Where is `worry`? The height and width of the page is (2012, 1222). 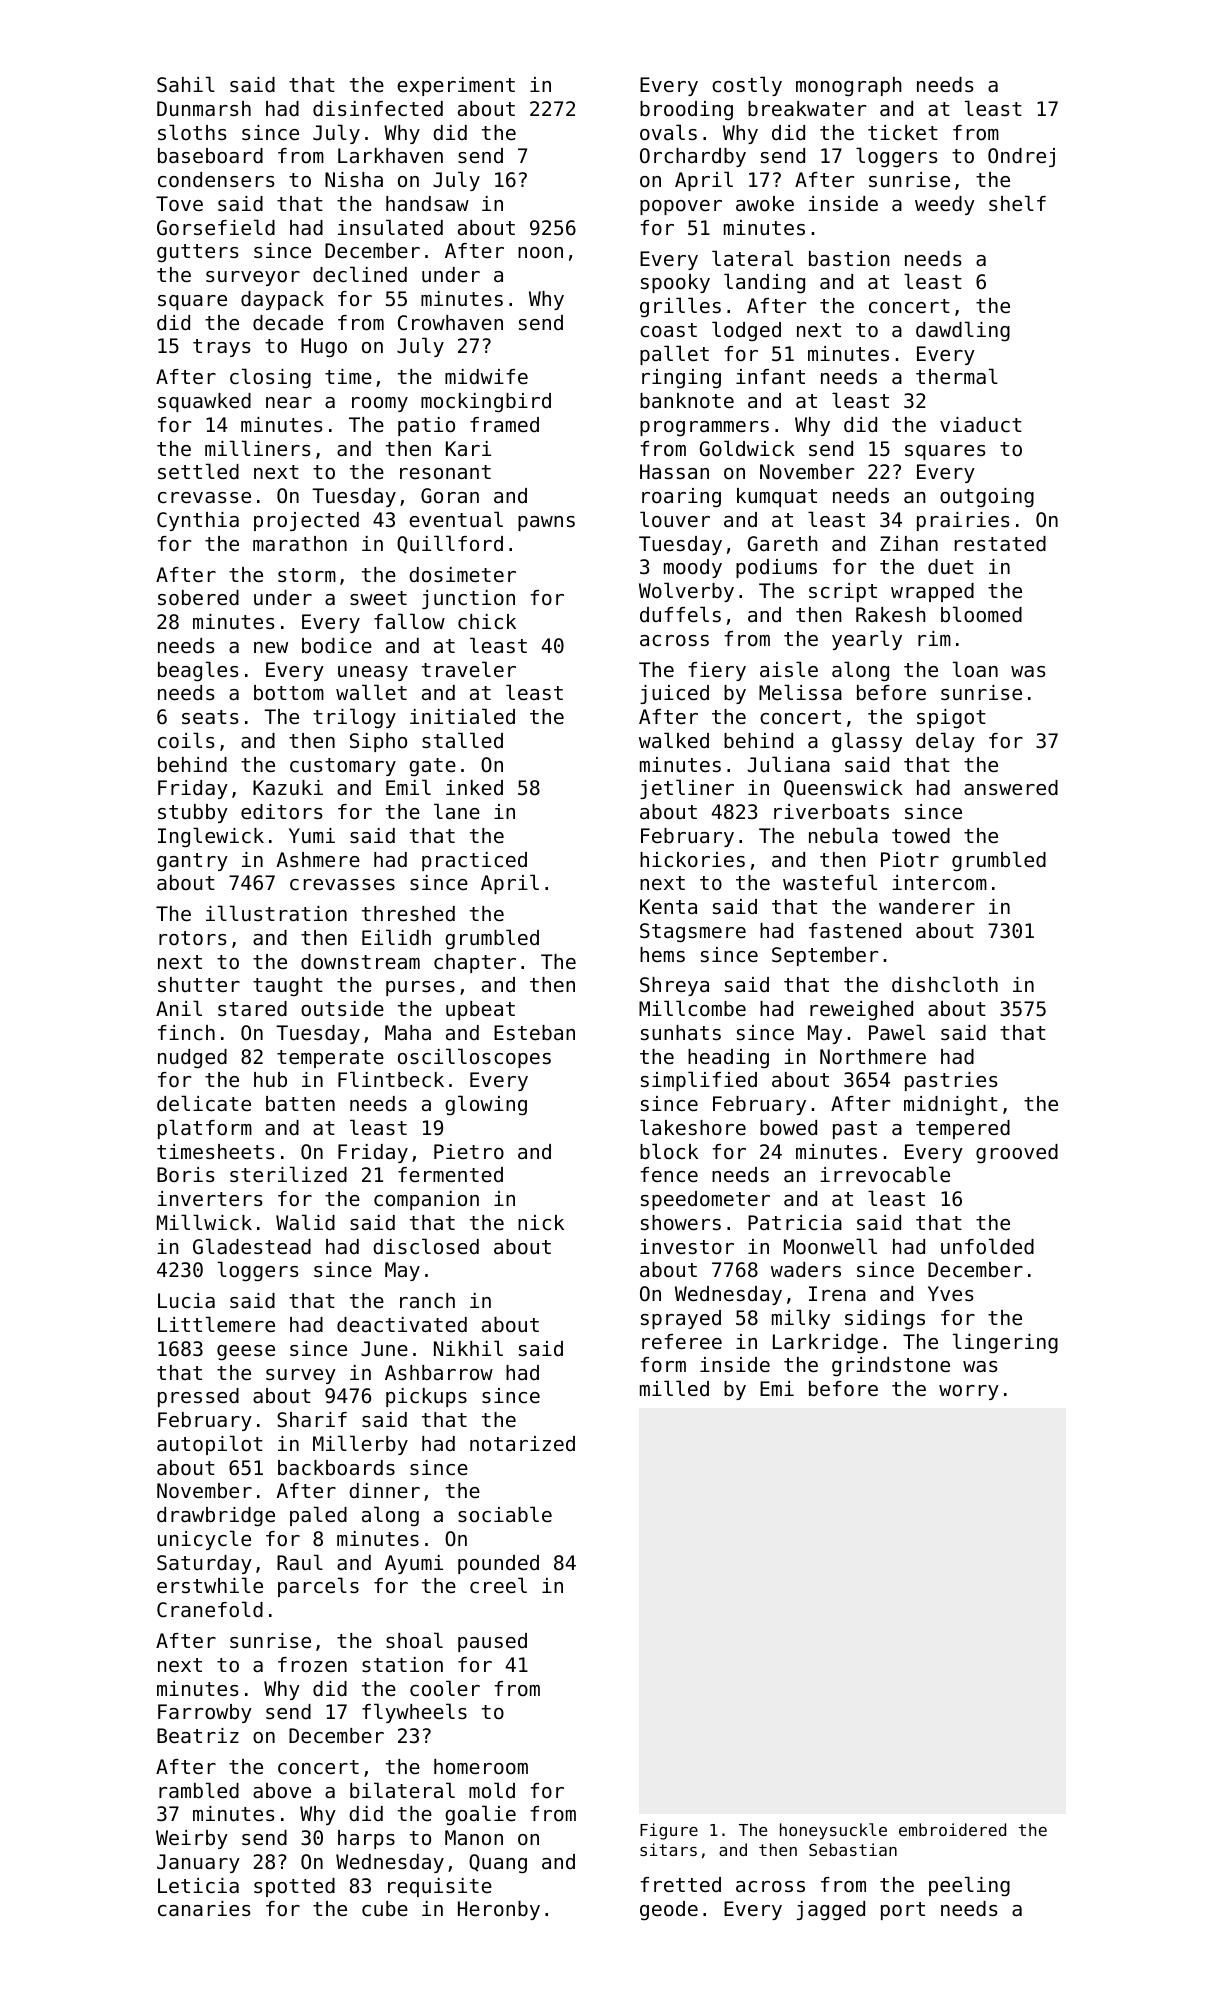
worry is located at coordinates (969, 1392).
